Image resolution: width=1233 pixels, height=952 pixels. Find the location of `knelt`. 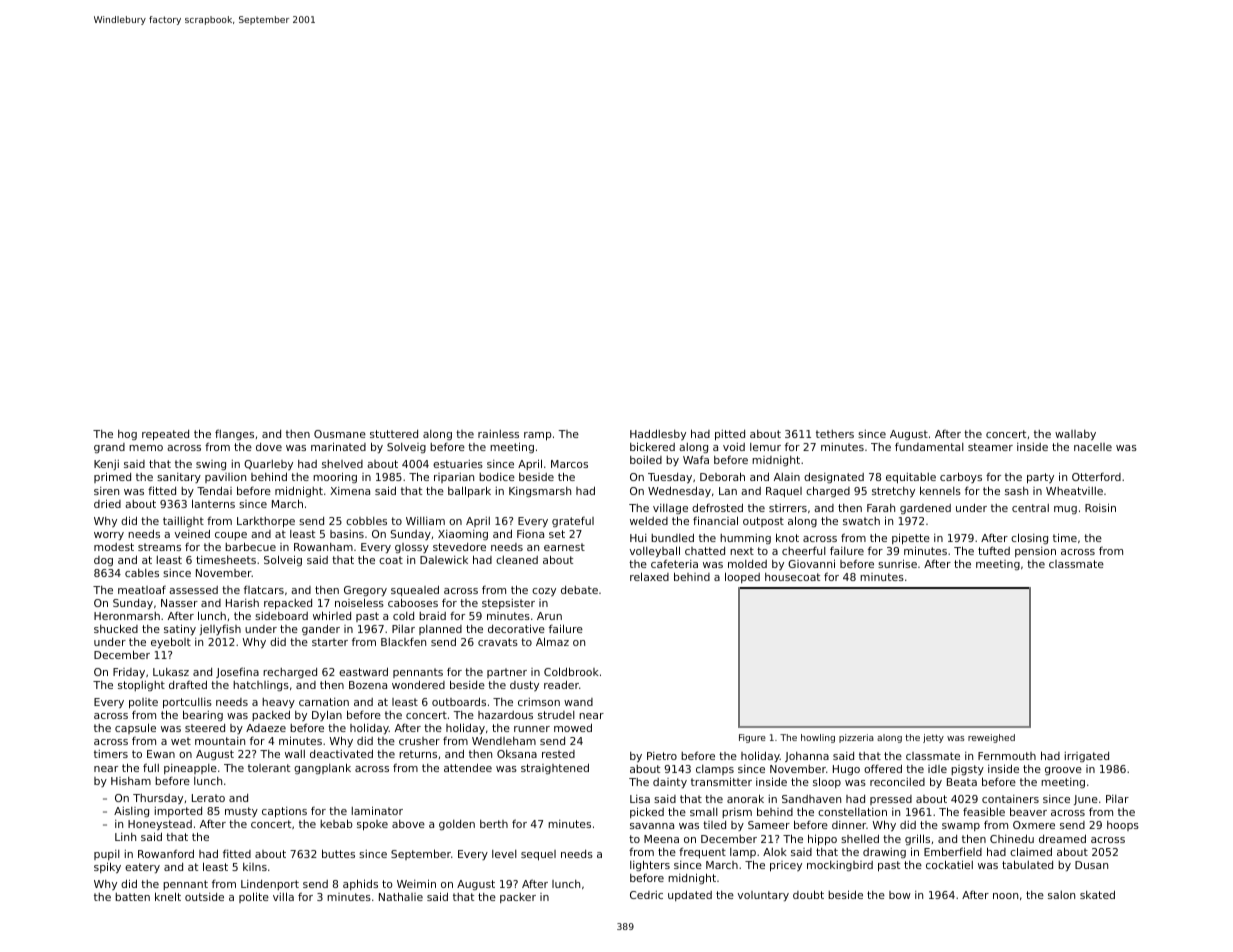

knelt is located at coordinates (168, 896).
